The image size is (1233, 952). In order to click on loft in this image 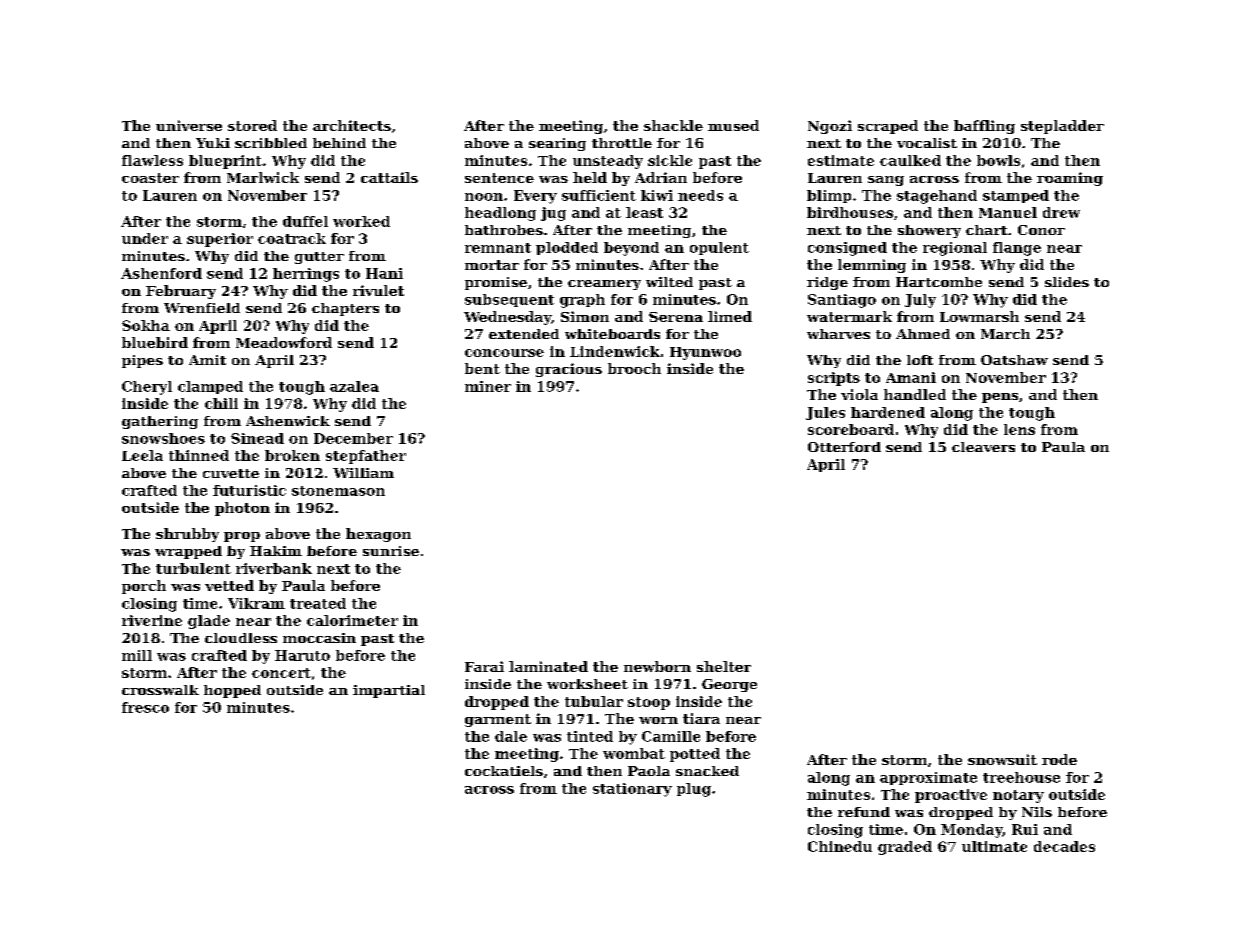, I will do `click(920, 360)`.
